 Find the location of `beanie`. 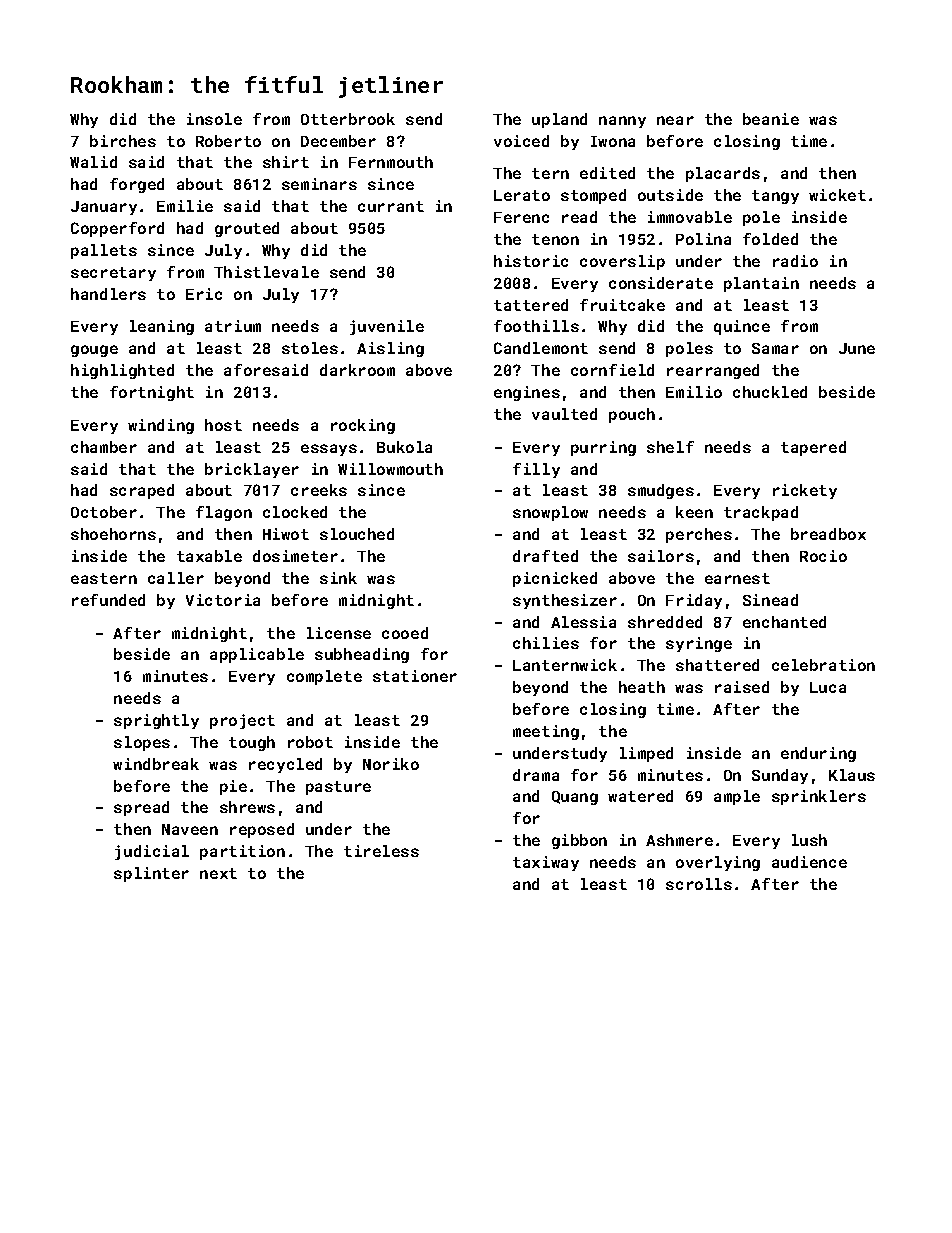

beanie is located at coordinates (771, 119).
